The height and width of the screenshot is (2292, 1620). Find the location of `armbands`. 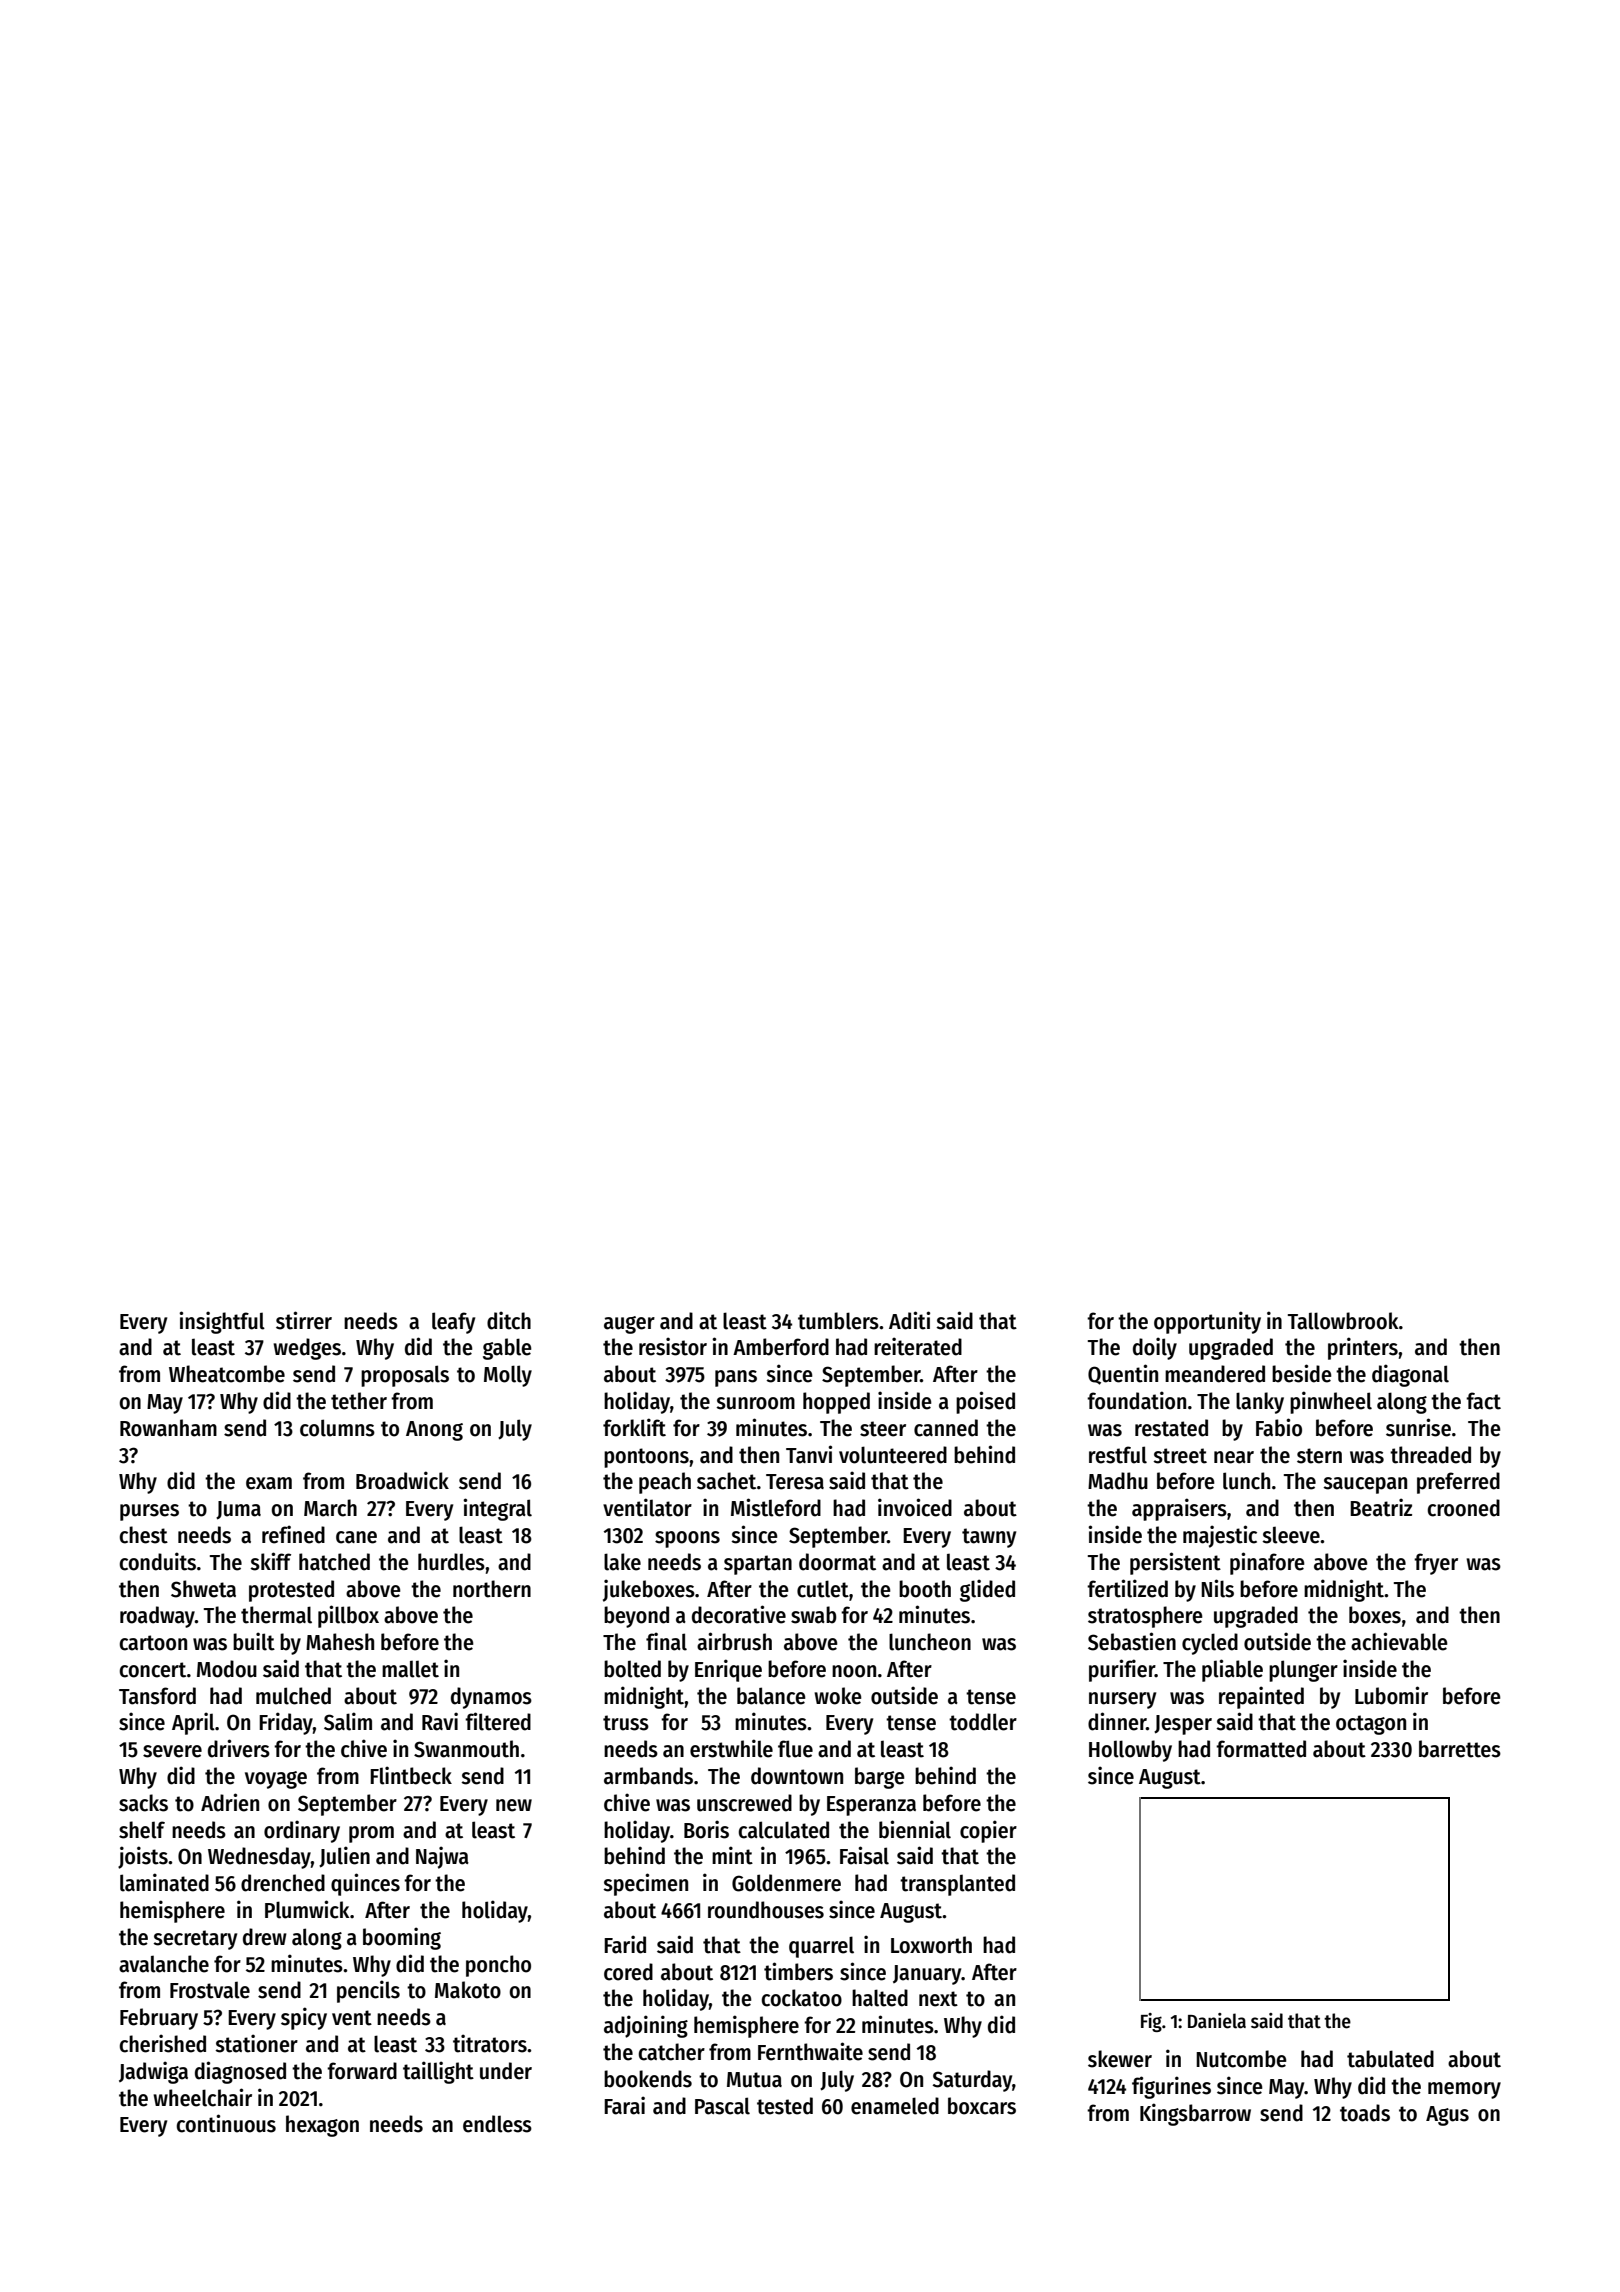

armbands is located at coordinates (648, 1776).
